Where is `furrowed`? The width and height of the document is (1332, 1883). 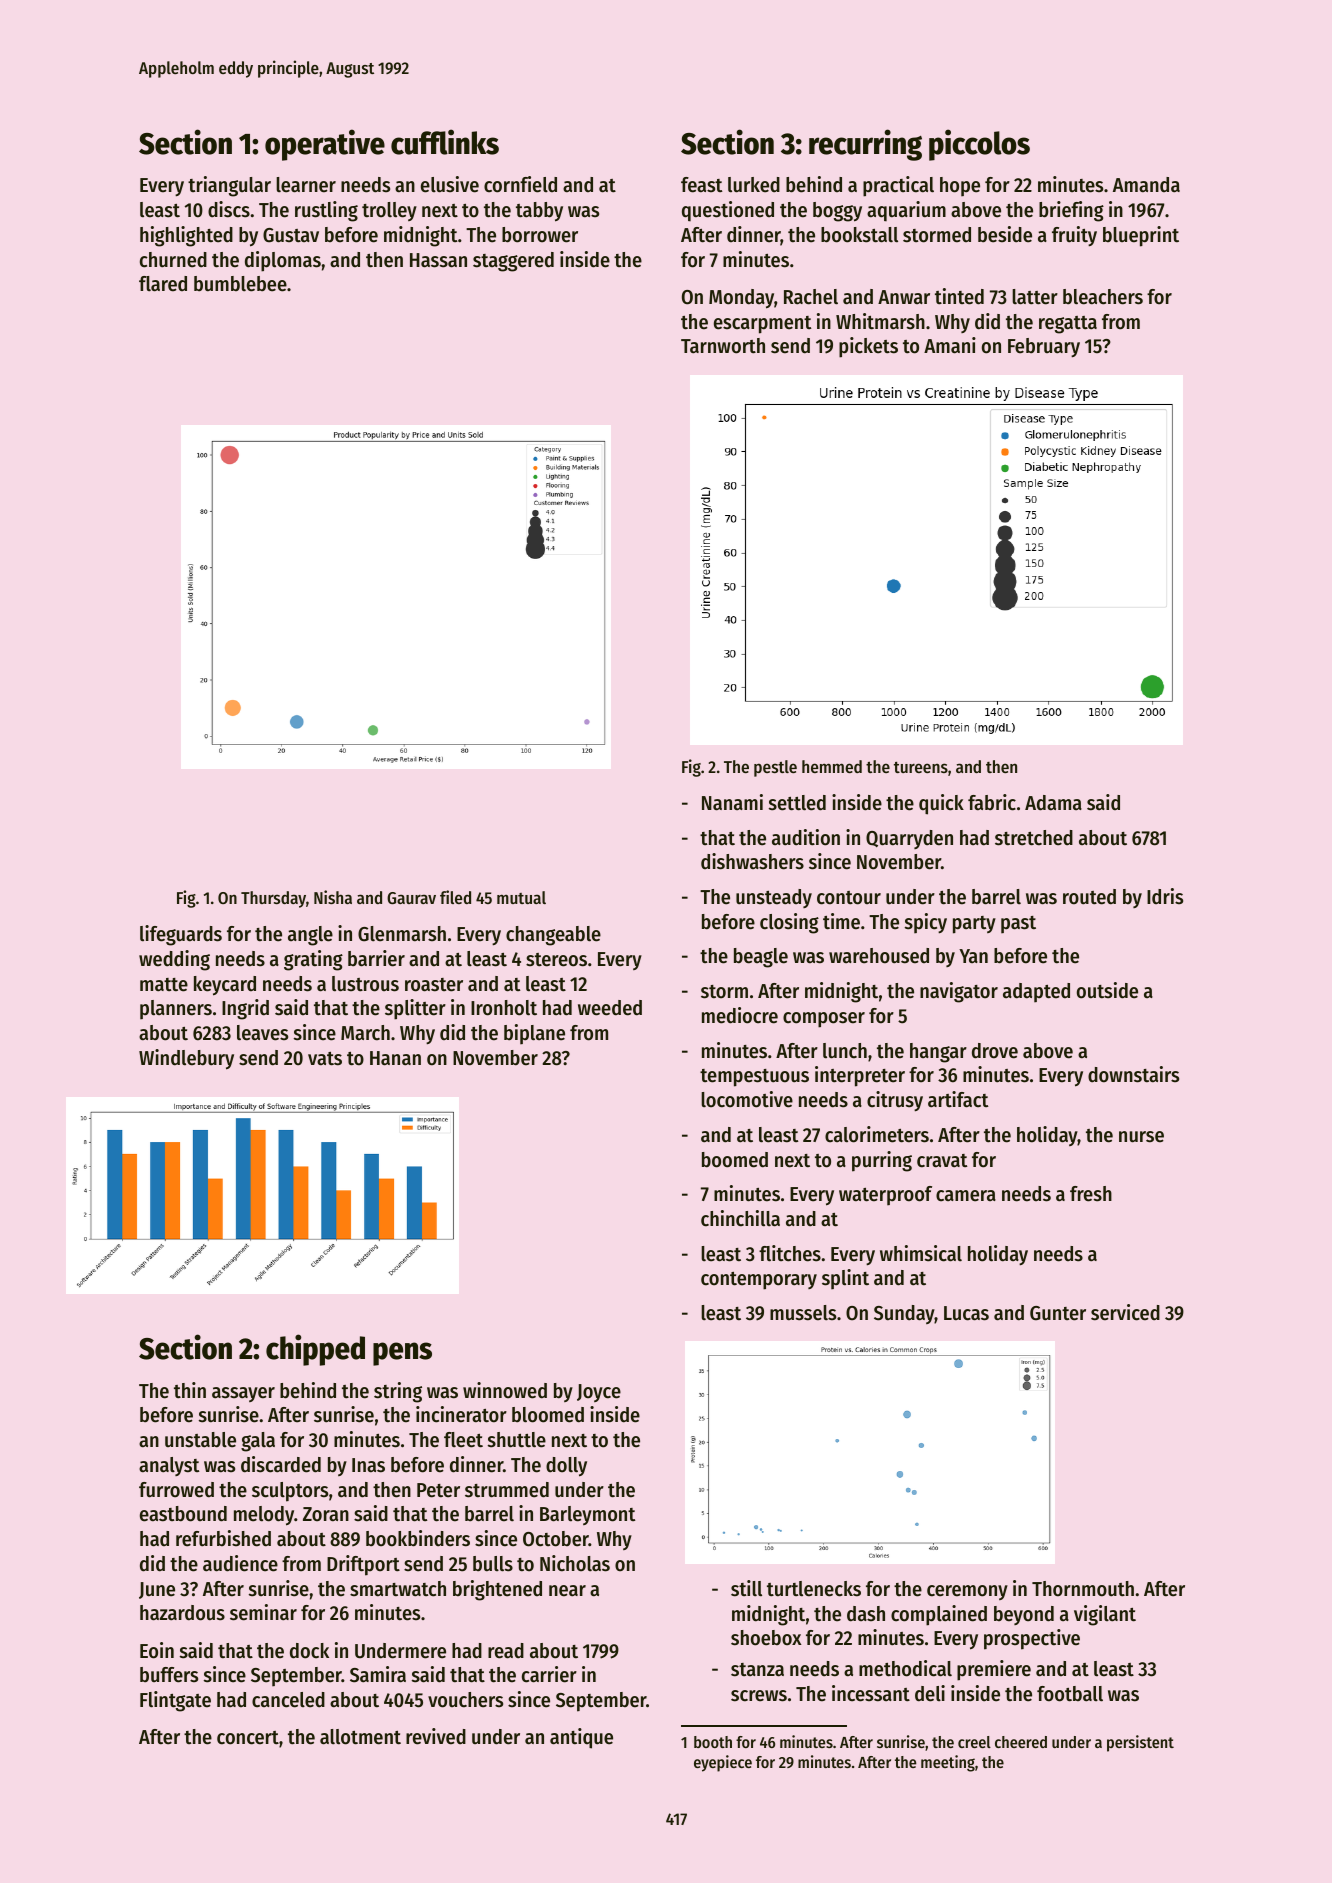 furrowed is located at coordinates (176, 1490).
